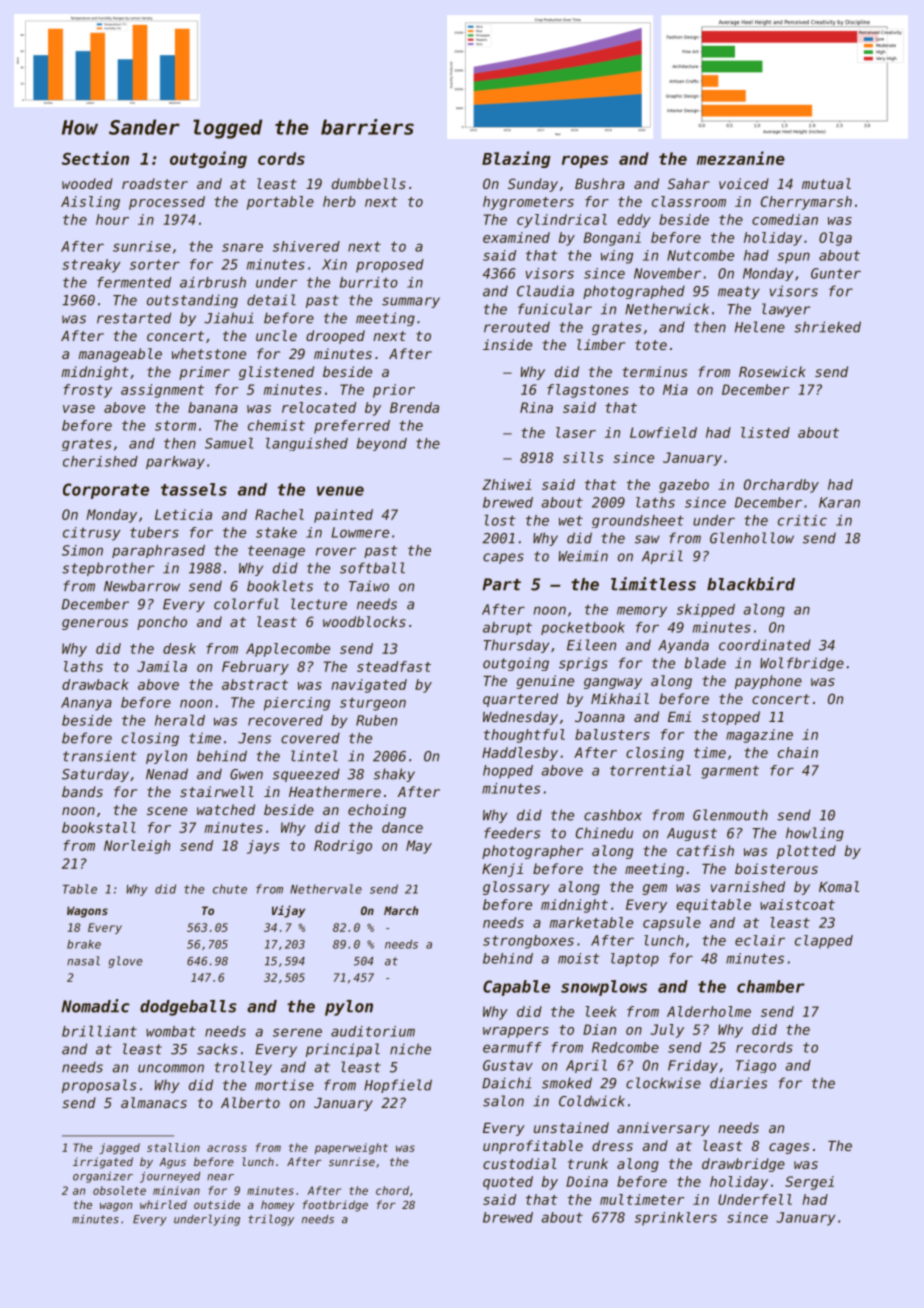 This screenshot has height=1308, width=924. Describe the element at coordinates (91, 266) in the screenshot. I see `streaky` at that location.
